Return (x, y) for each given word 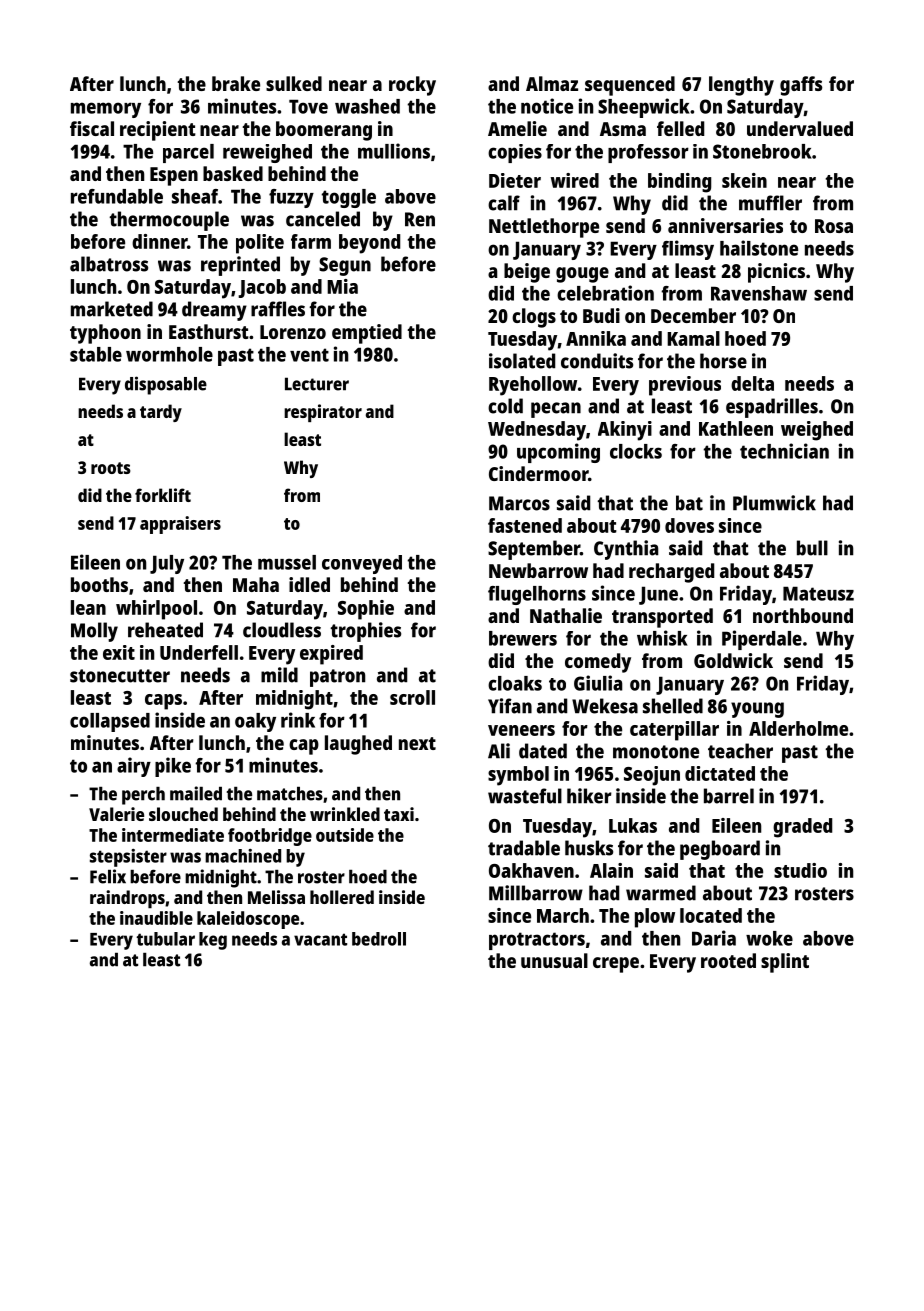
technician (784, 451)
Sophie (366, 610)
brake (236, 83)
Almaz (552, 83)
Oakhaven (531, 870)
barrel (729, 796)
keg (213, 941)
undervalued (800, 128)
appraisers (180, 525)
